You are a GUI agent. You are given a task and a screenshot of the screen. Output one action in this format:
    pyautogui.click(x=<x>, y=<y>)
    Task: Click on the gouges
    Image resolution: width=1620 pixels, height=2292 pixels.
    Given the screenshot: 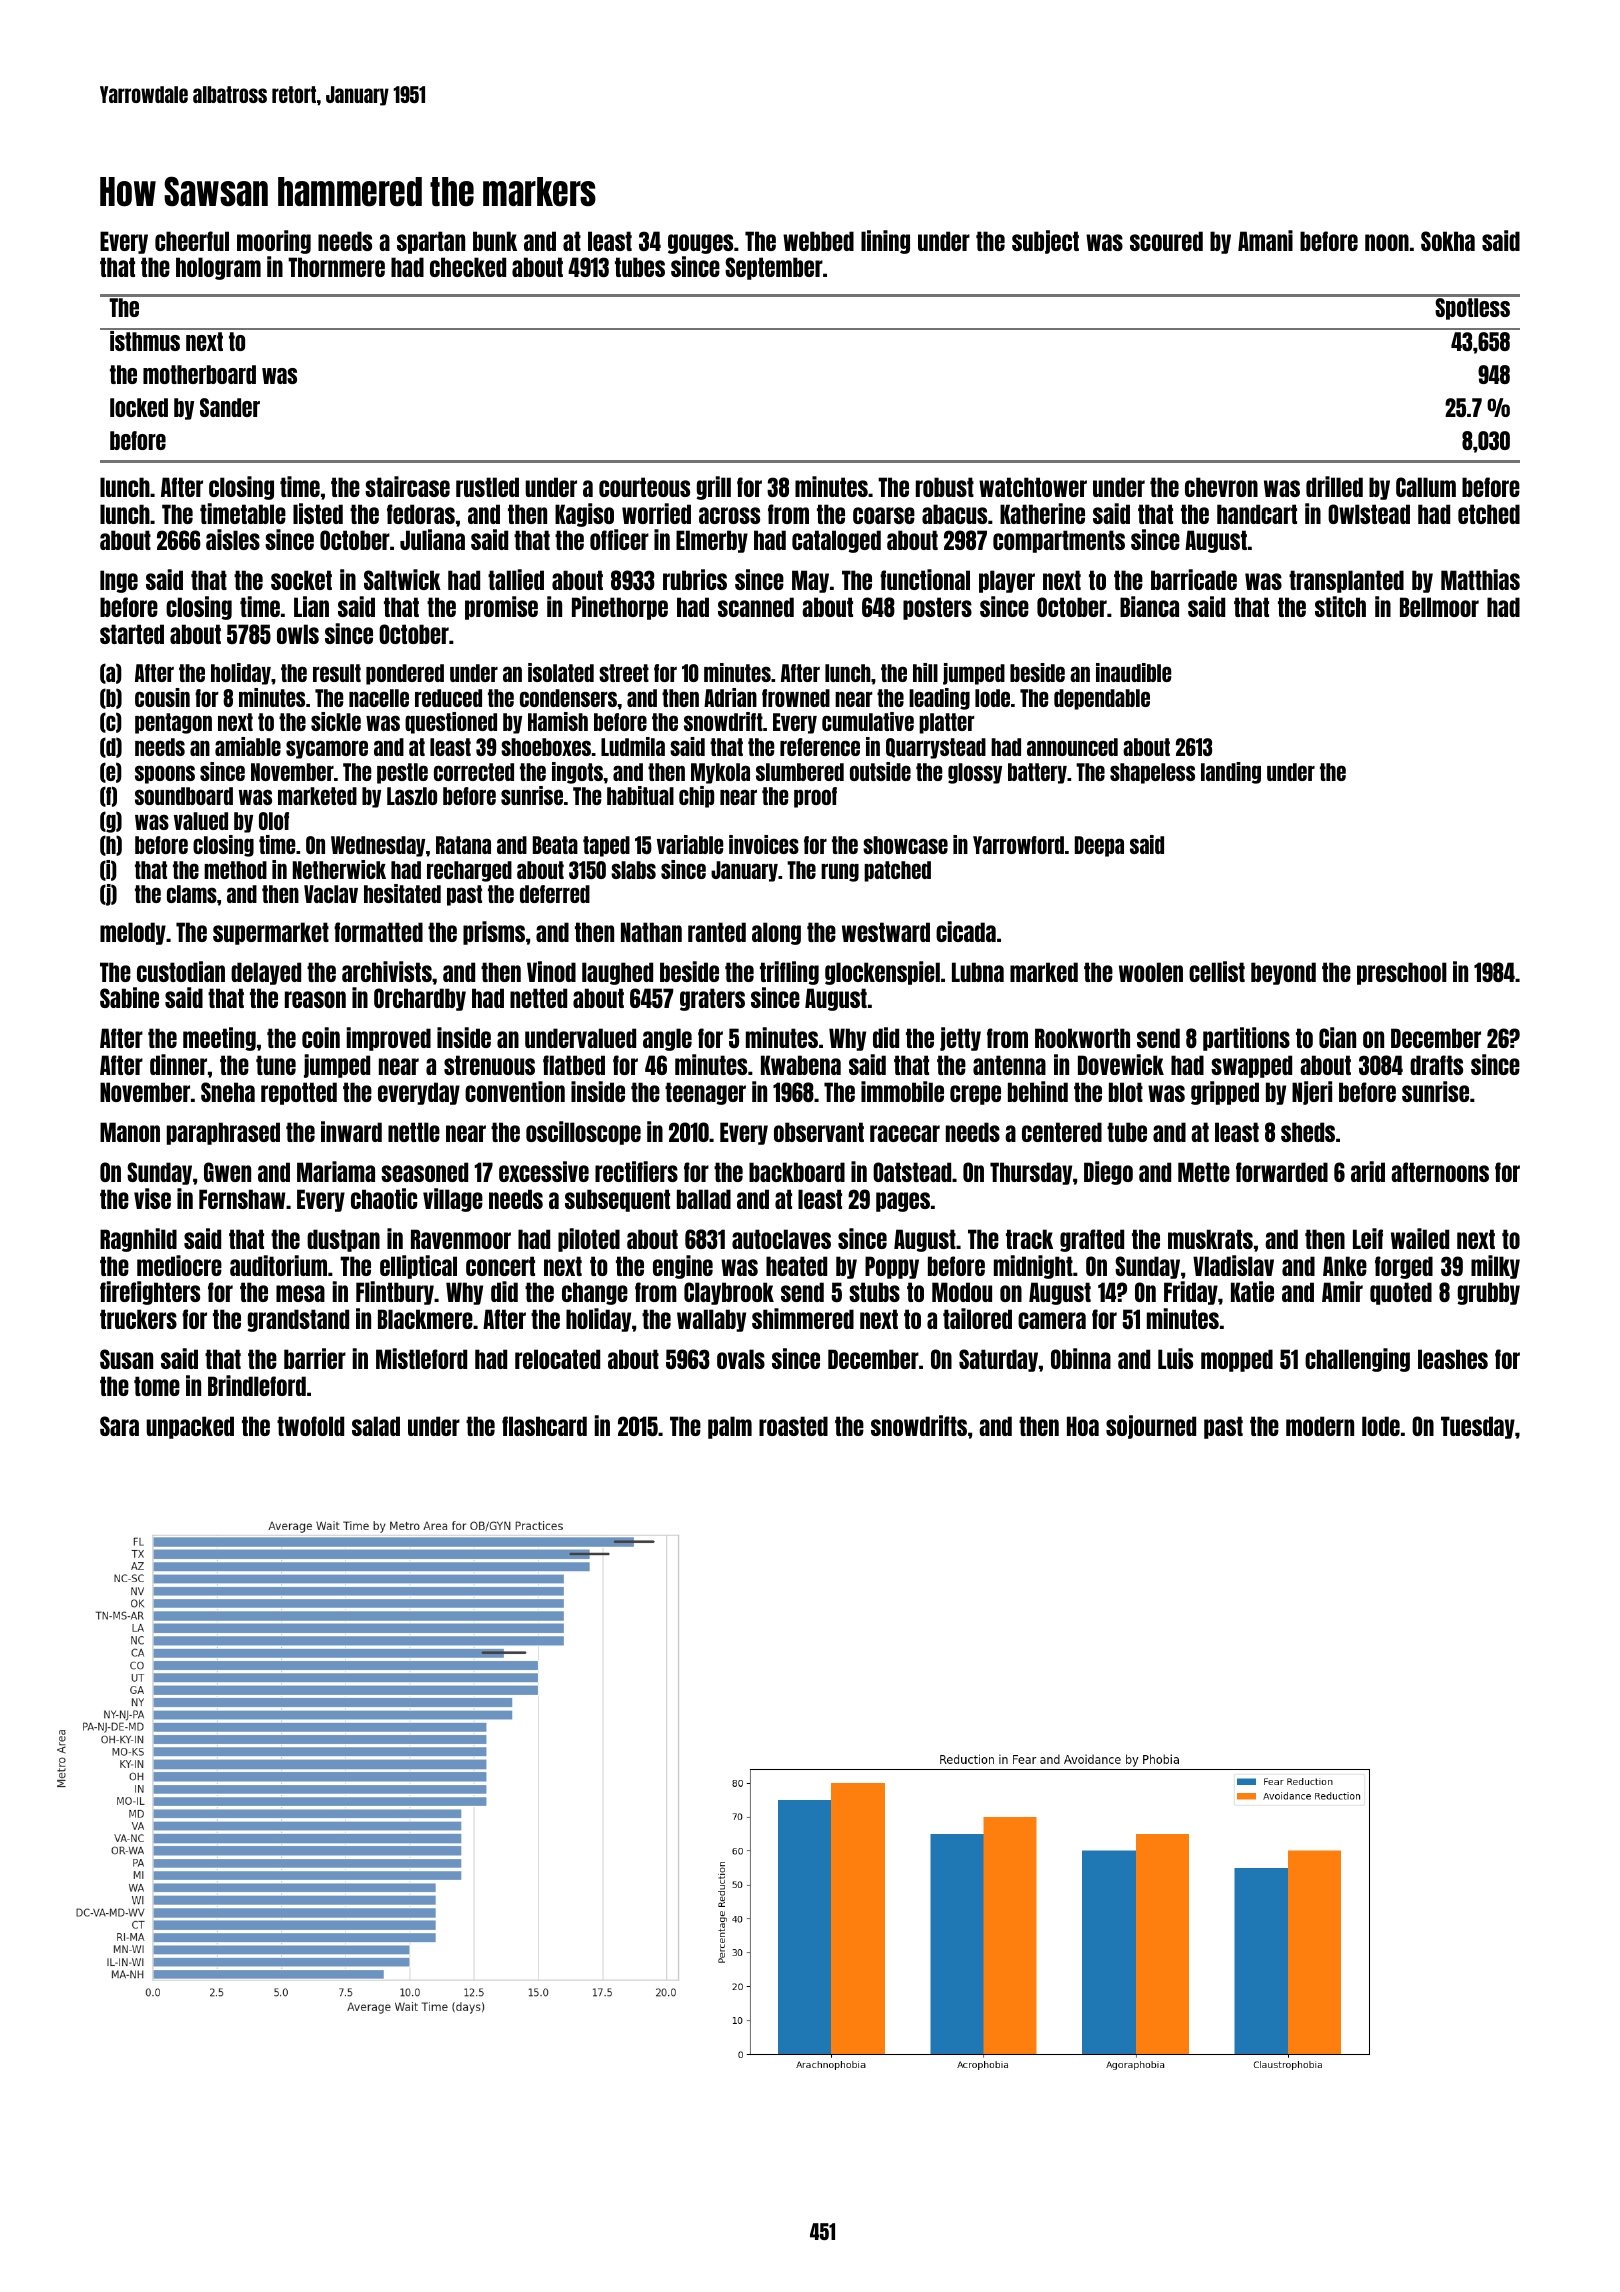 What is the action you would take?
    pyautogui.click(x=700, y=244)
